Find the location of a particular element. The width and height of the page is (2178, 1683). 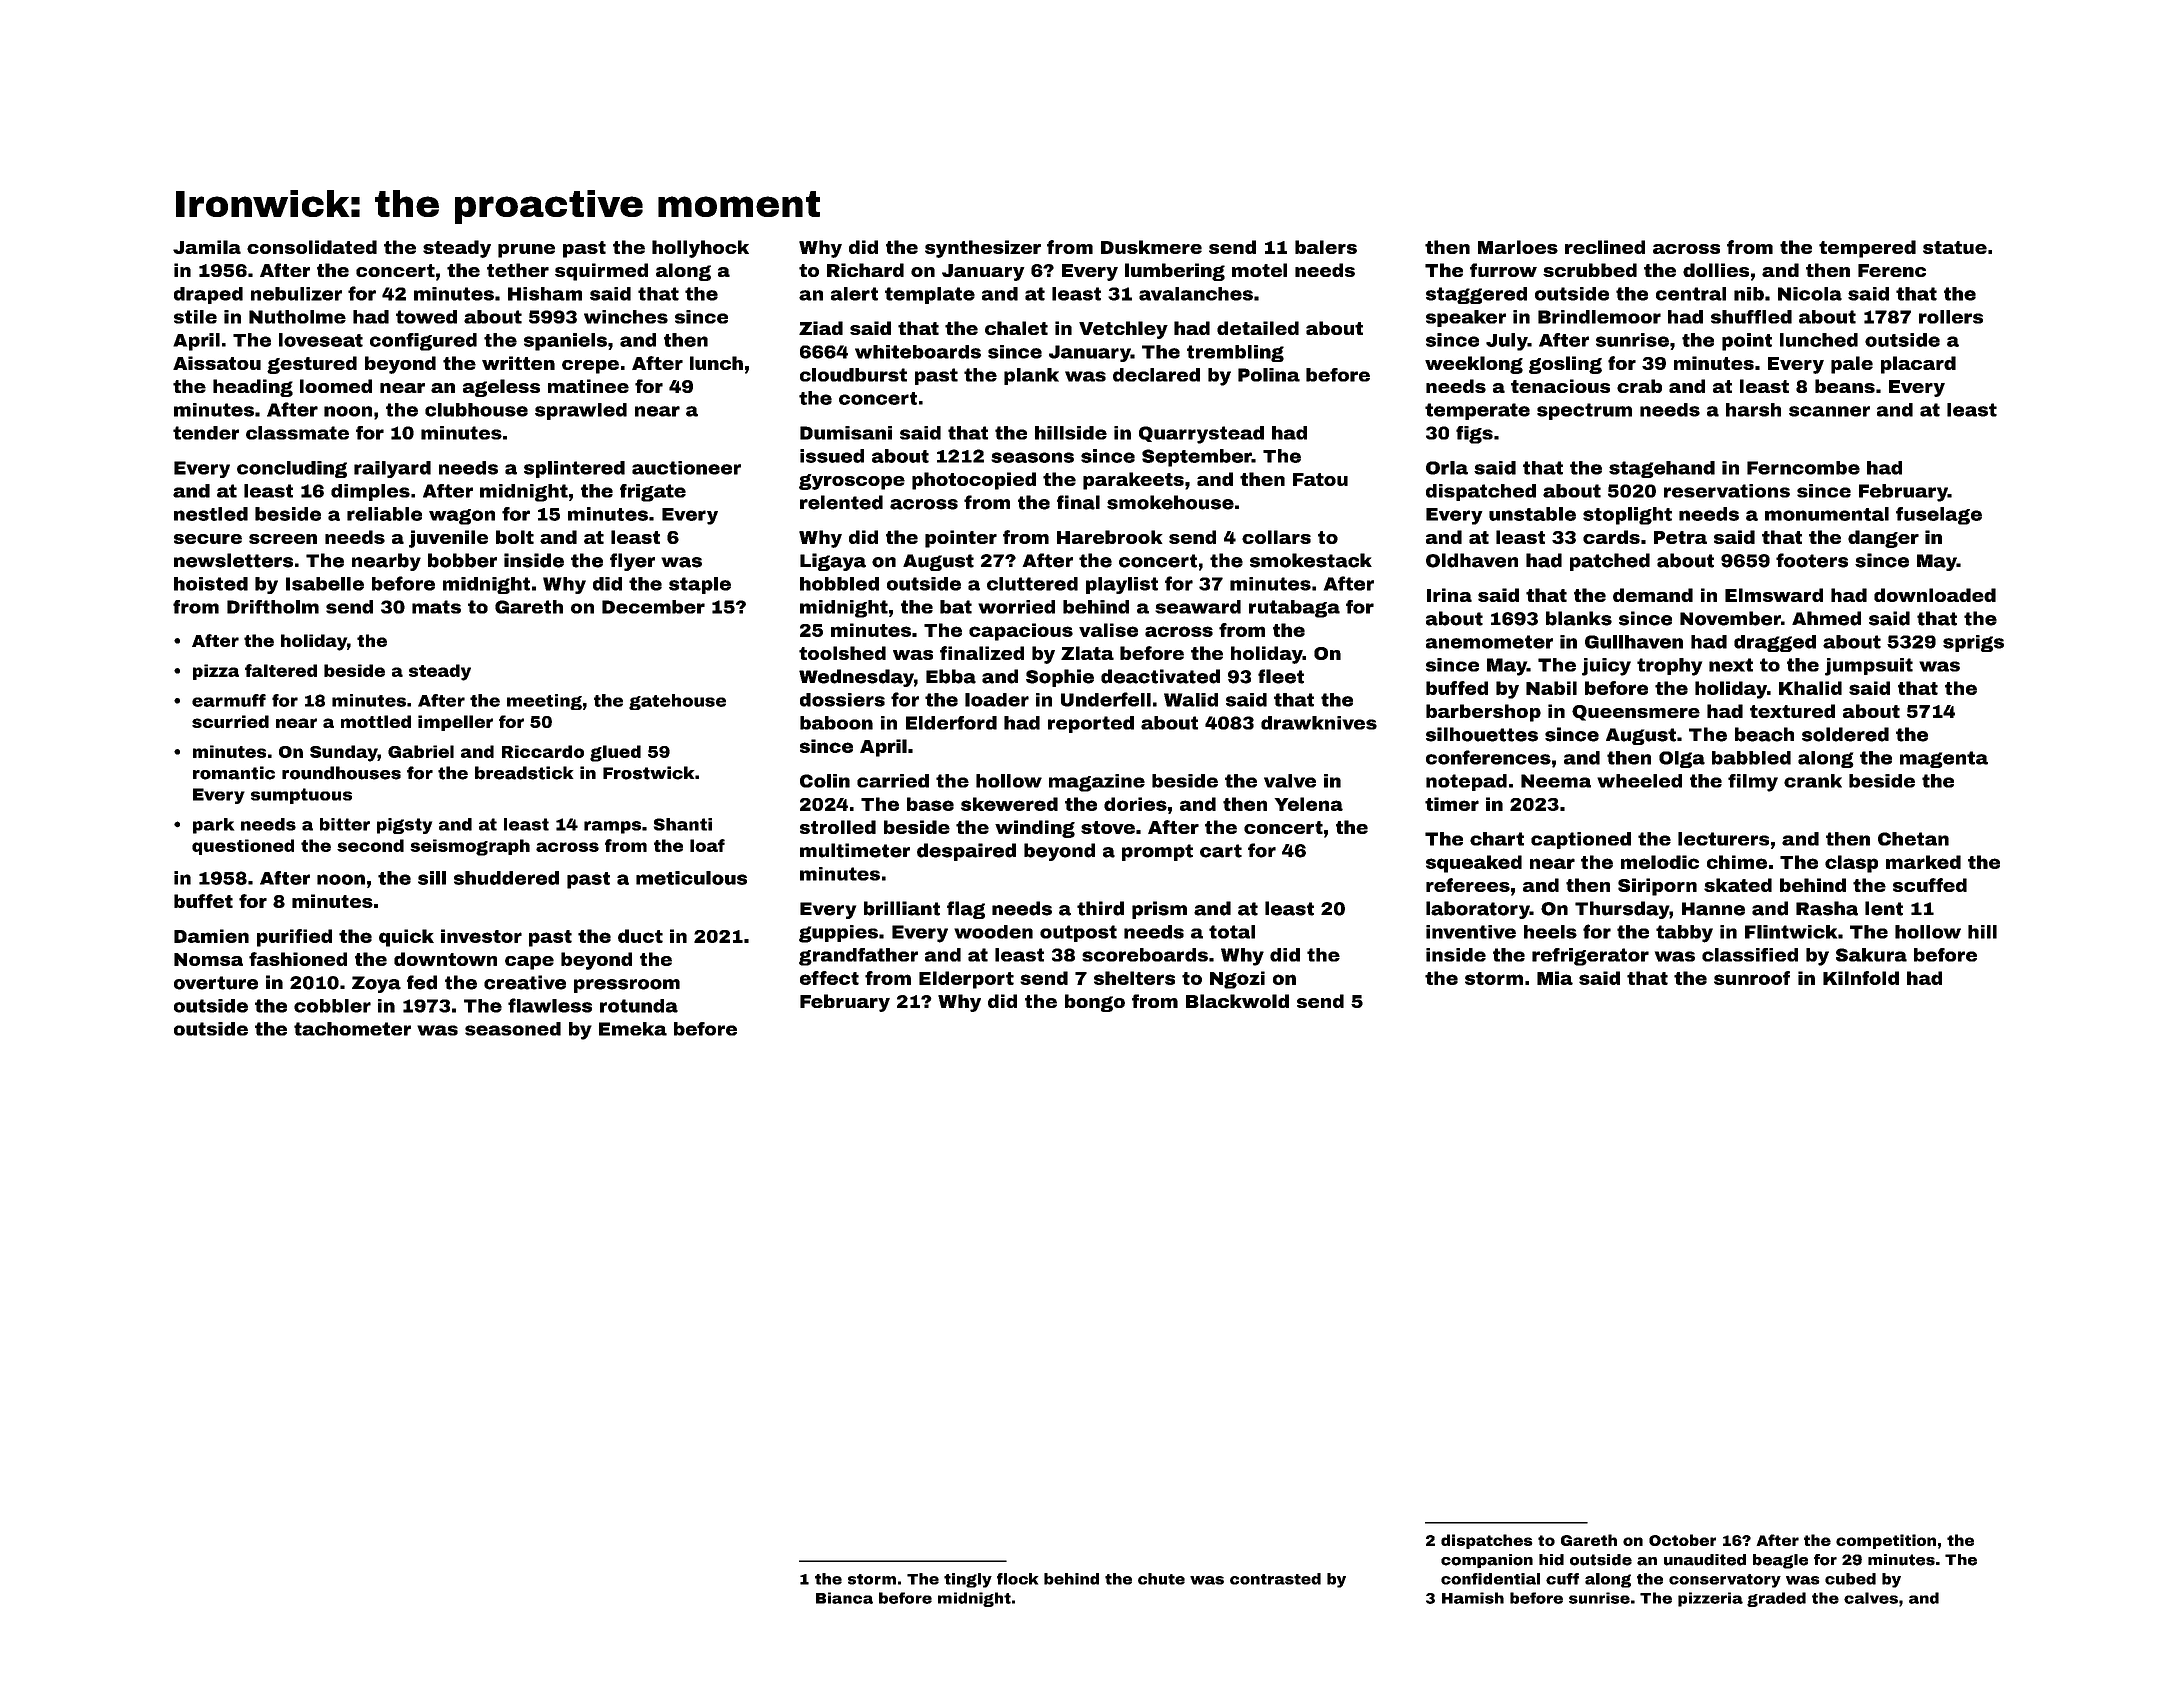

heading is located at coordinates (253, 388).
